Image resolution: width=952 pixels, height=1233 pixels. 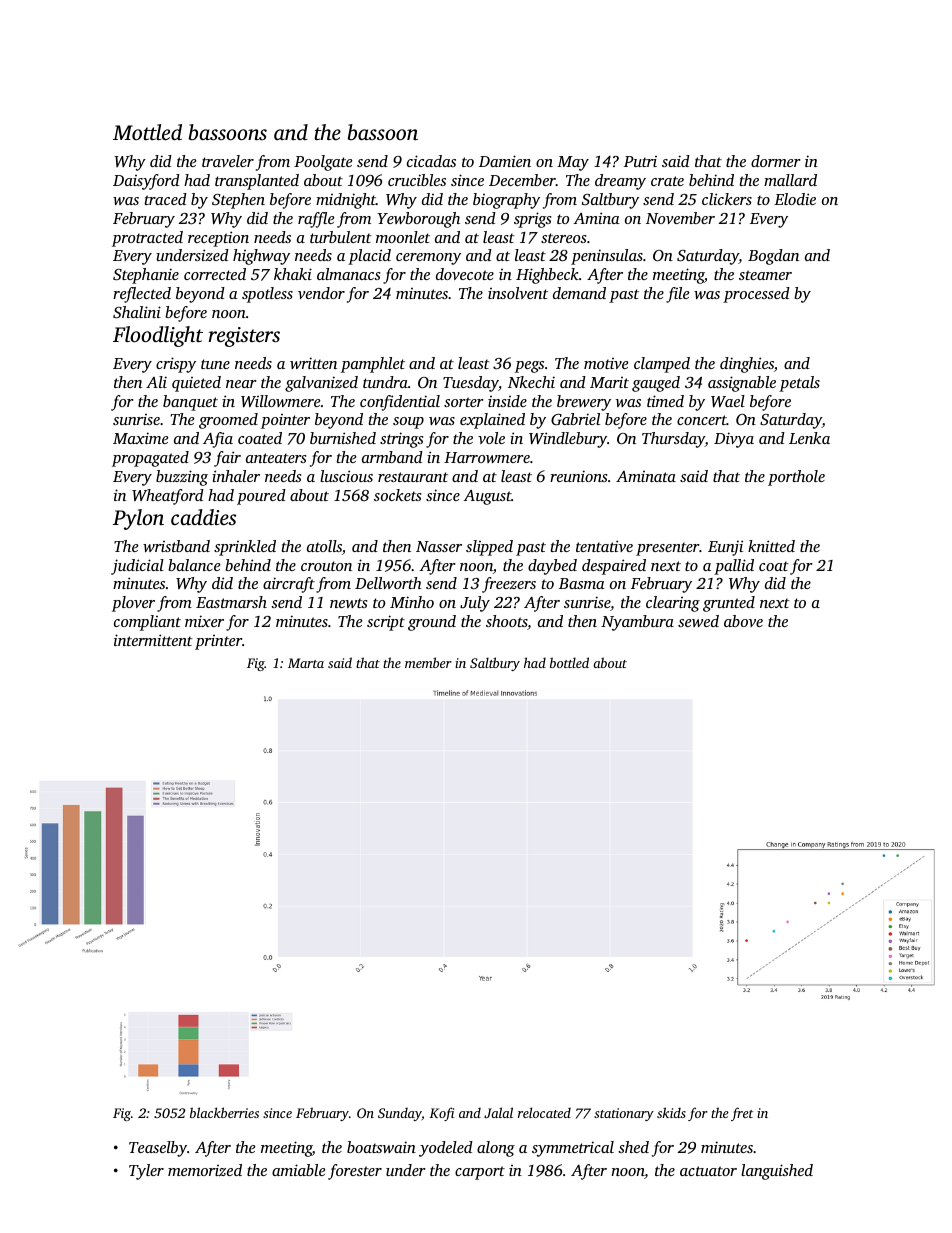 I want to click on member, so click(x=428, y=662).
